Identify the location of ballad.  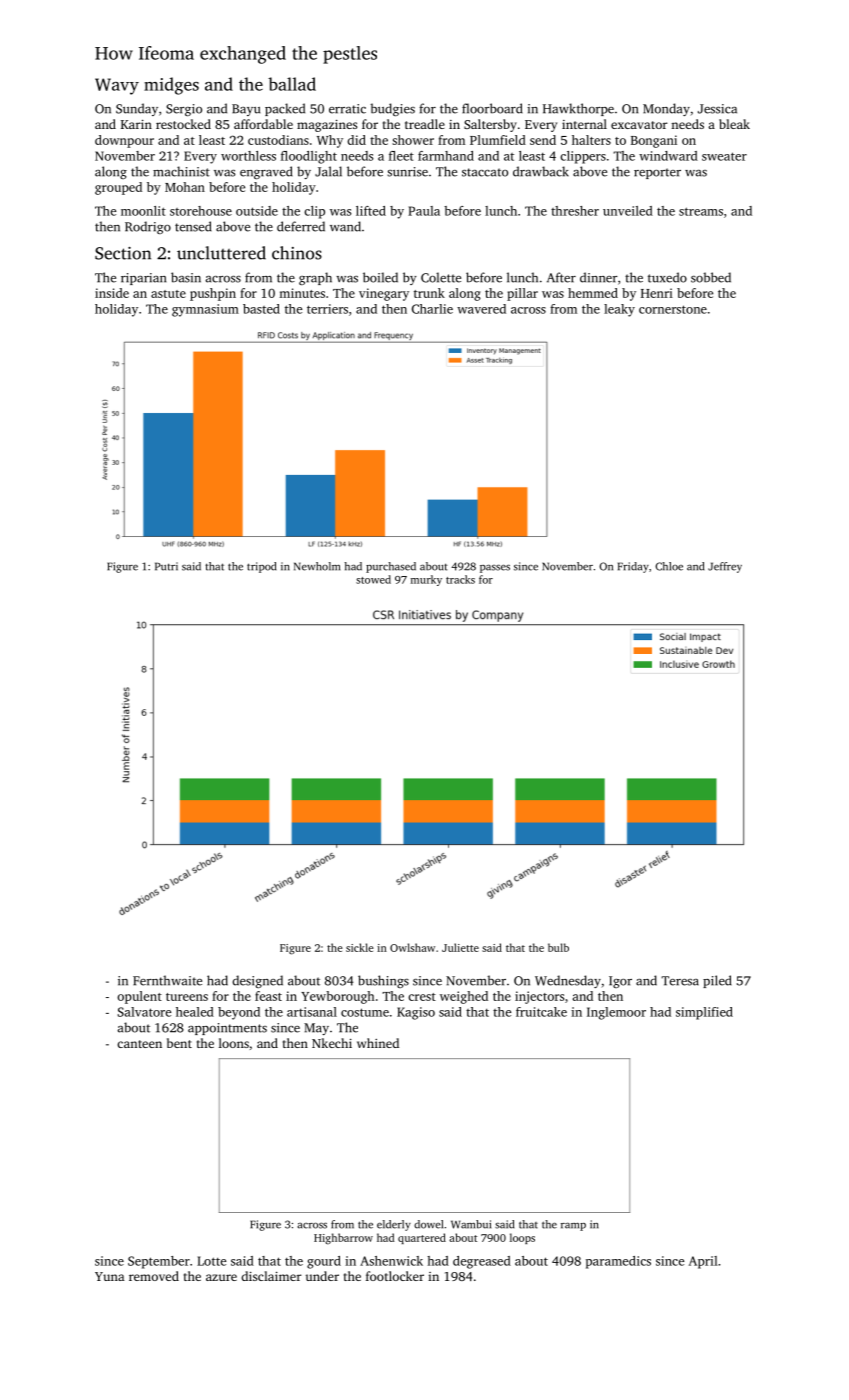
(292, 84).
